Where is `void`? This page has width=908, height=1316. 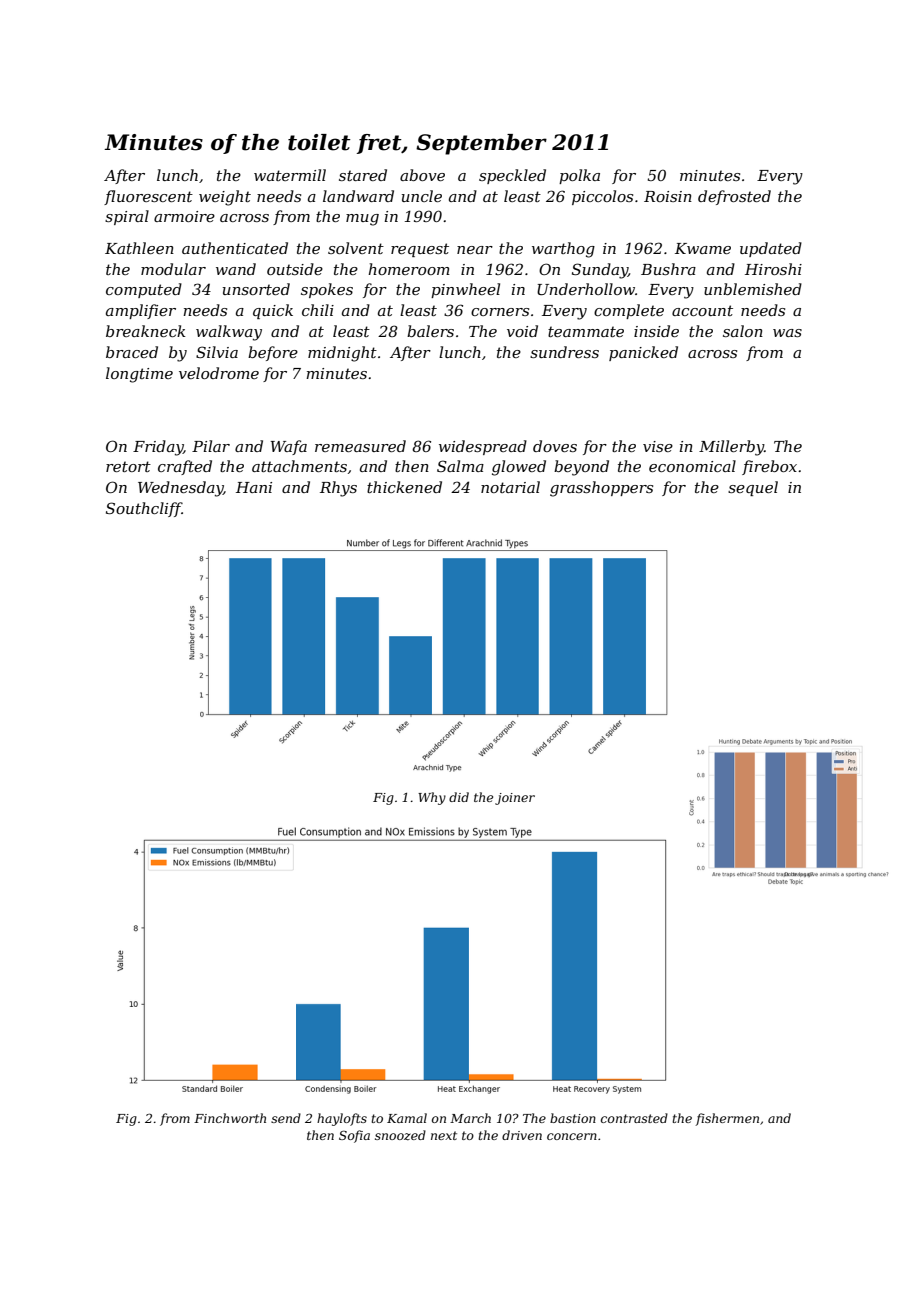
void is located at coordinates (522, 331).
